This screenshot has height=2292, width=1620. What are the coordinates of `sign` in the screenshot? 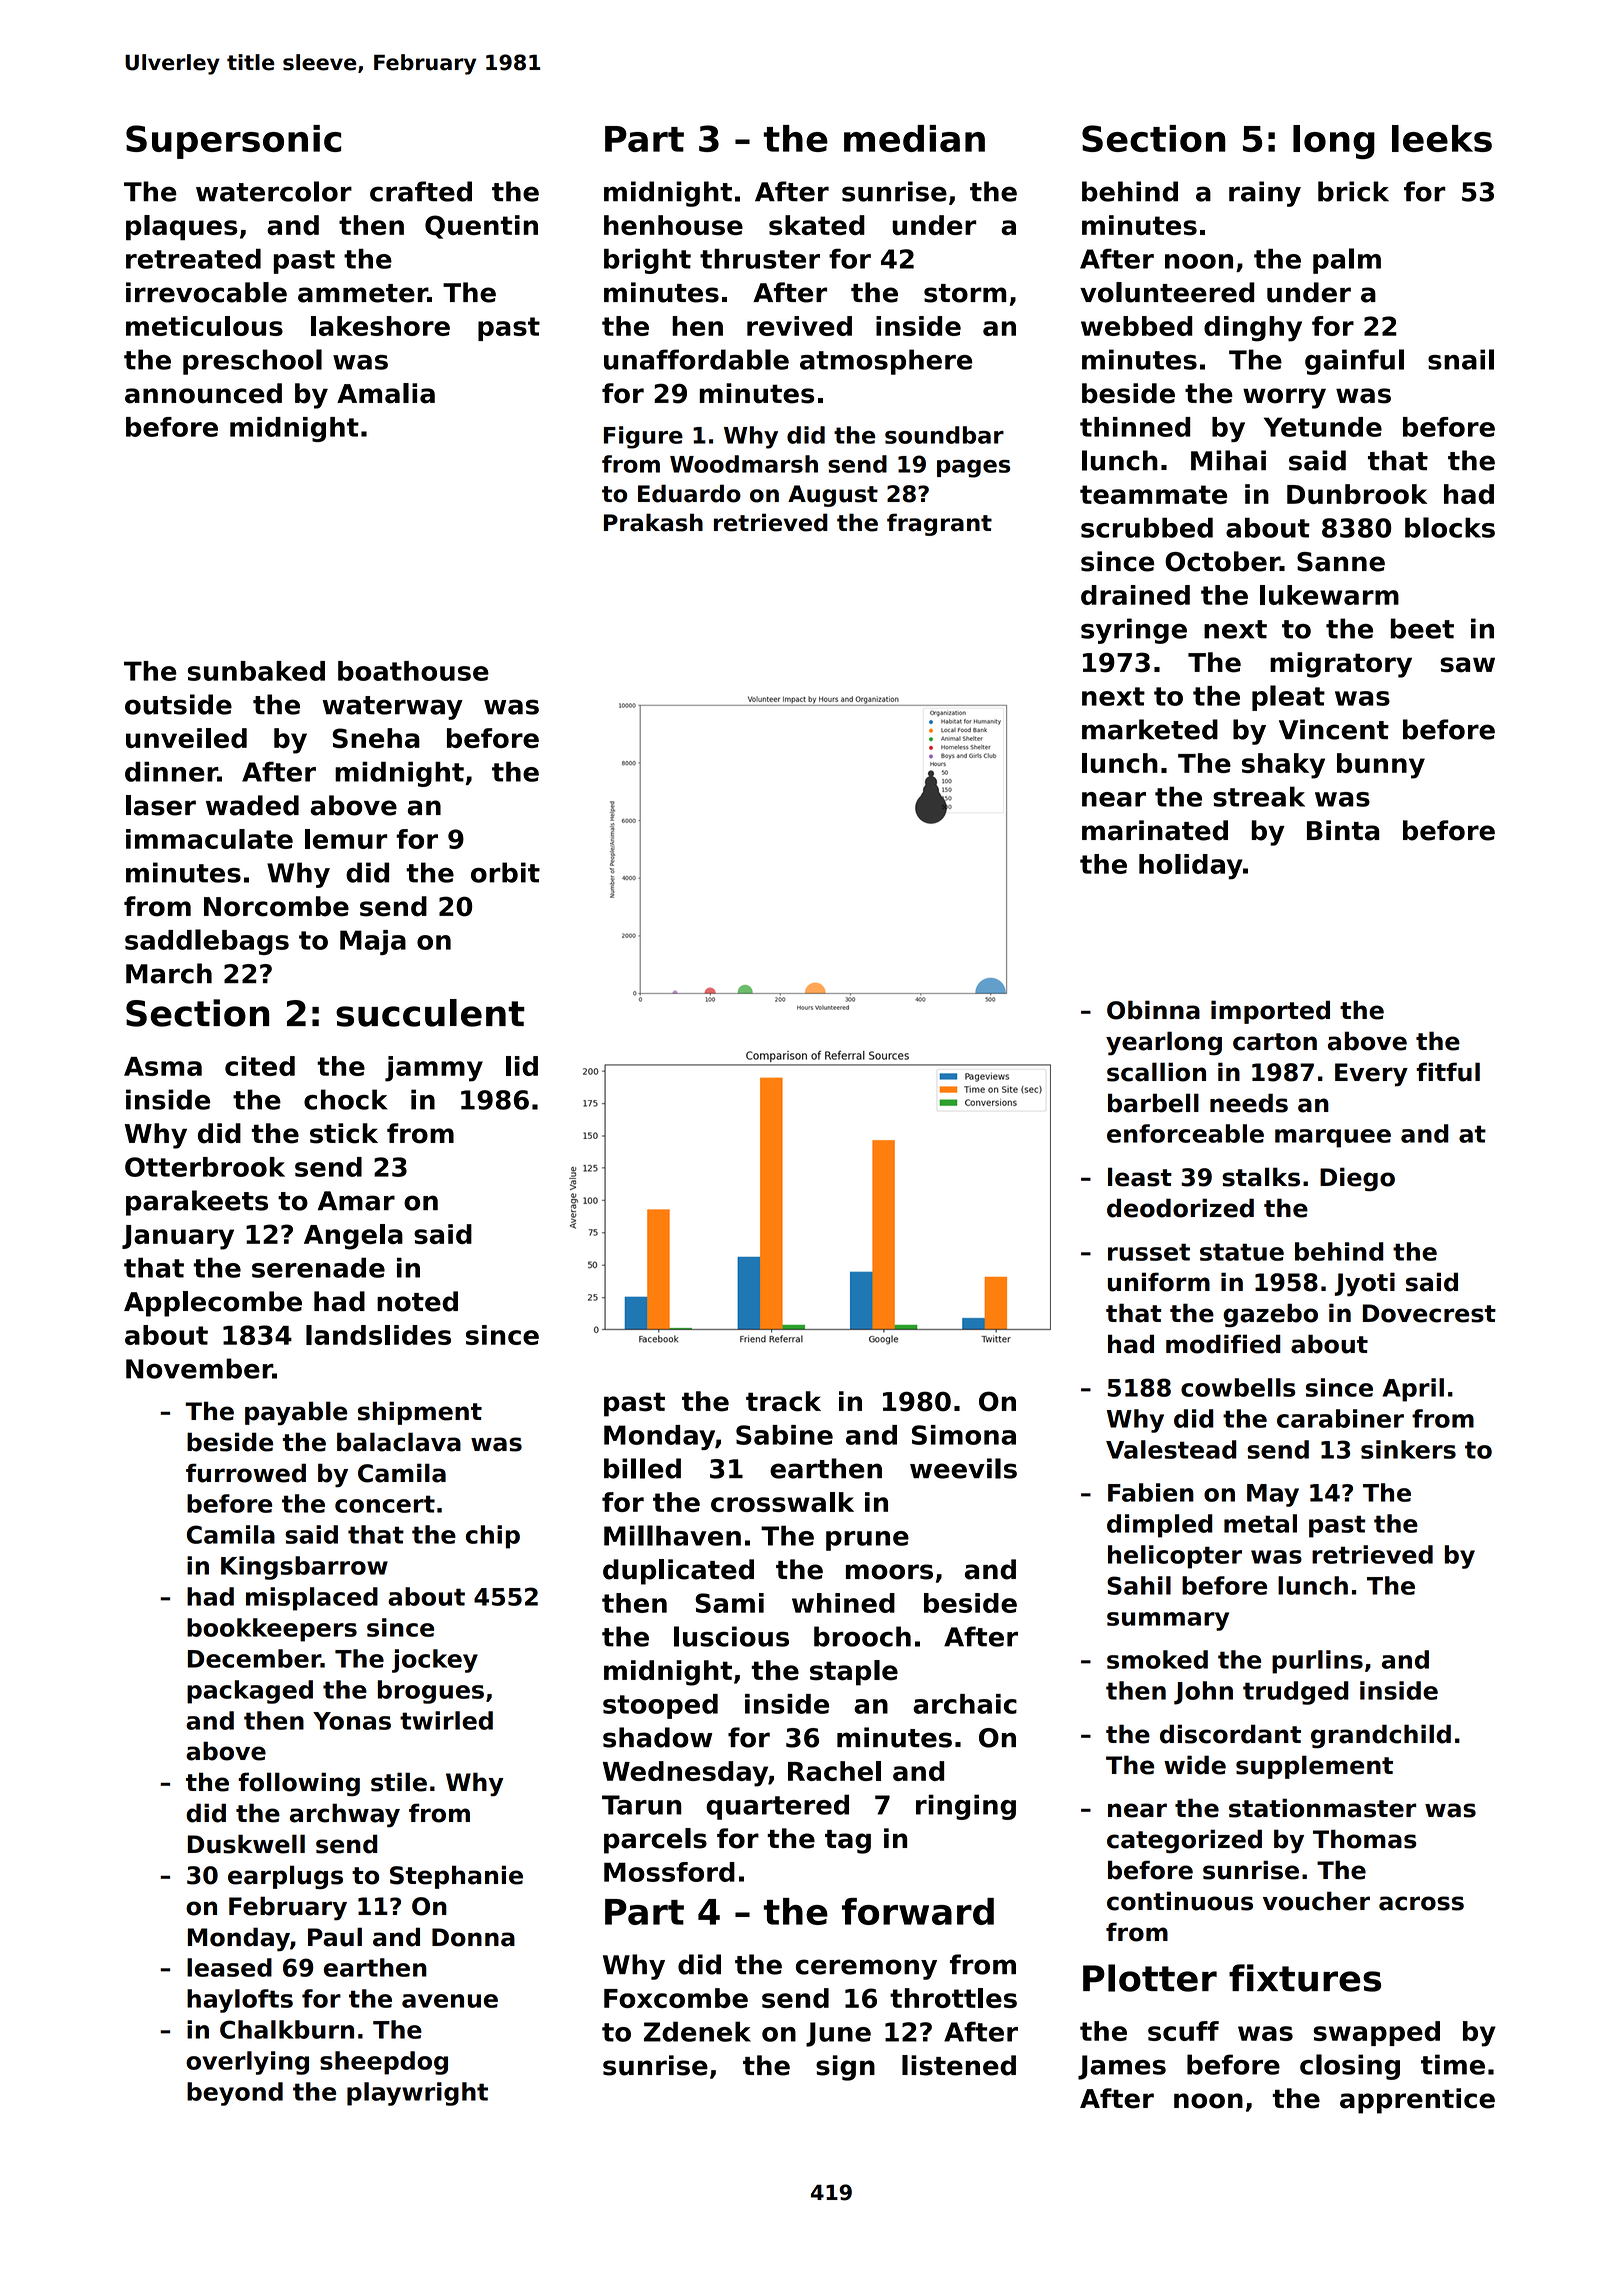 It's located at (845, 2068).
